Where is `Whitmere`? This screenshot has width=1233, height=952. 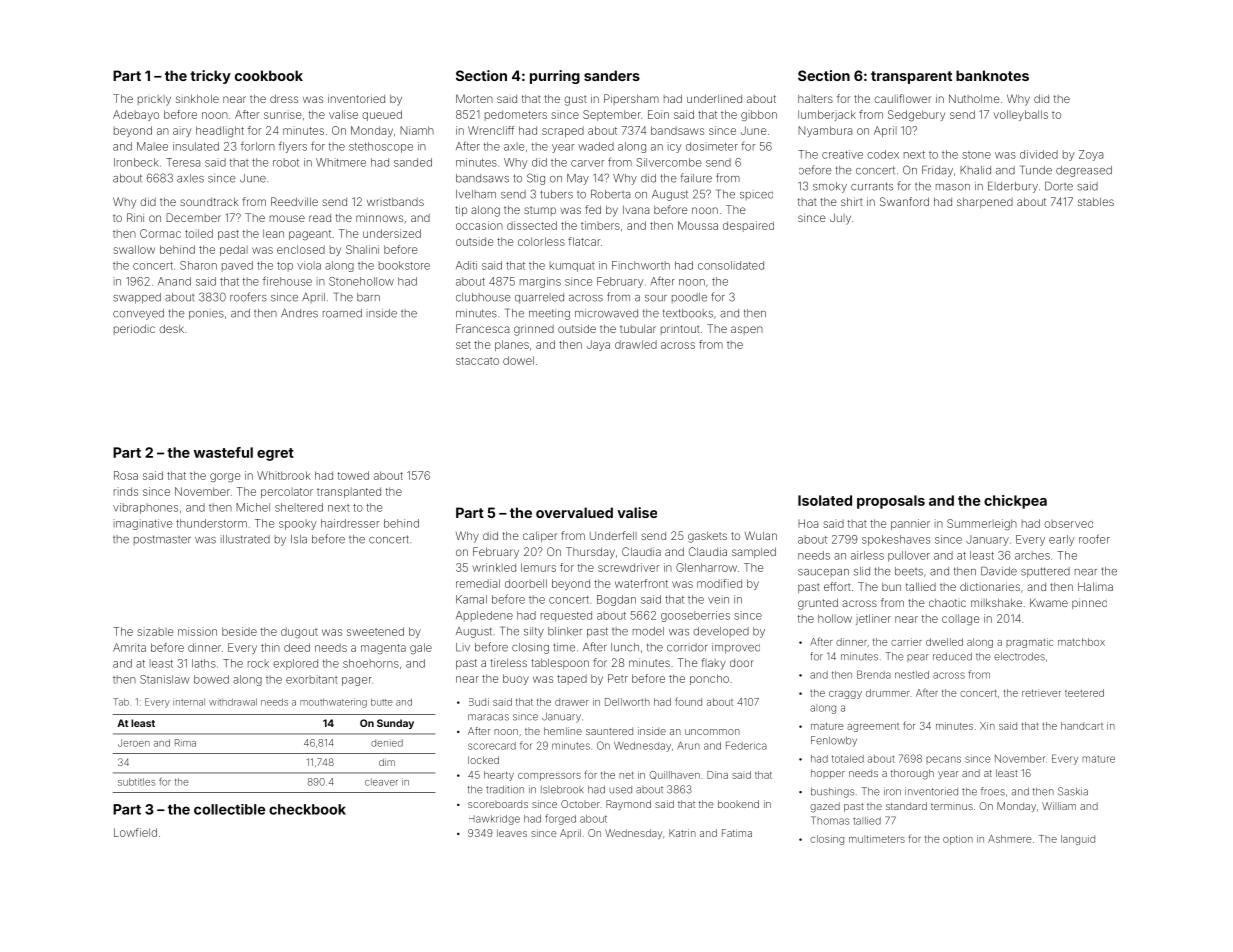 Whitmere is located at coordinates (341, 162).
